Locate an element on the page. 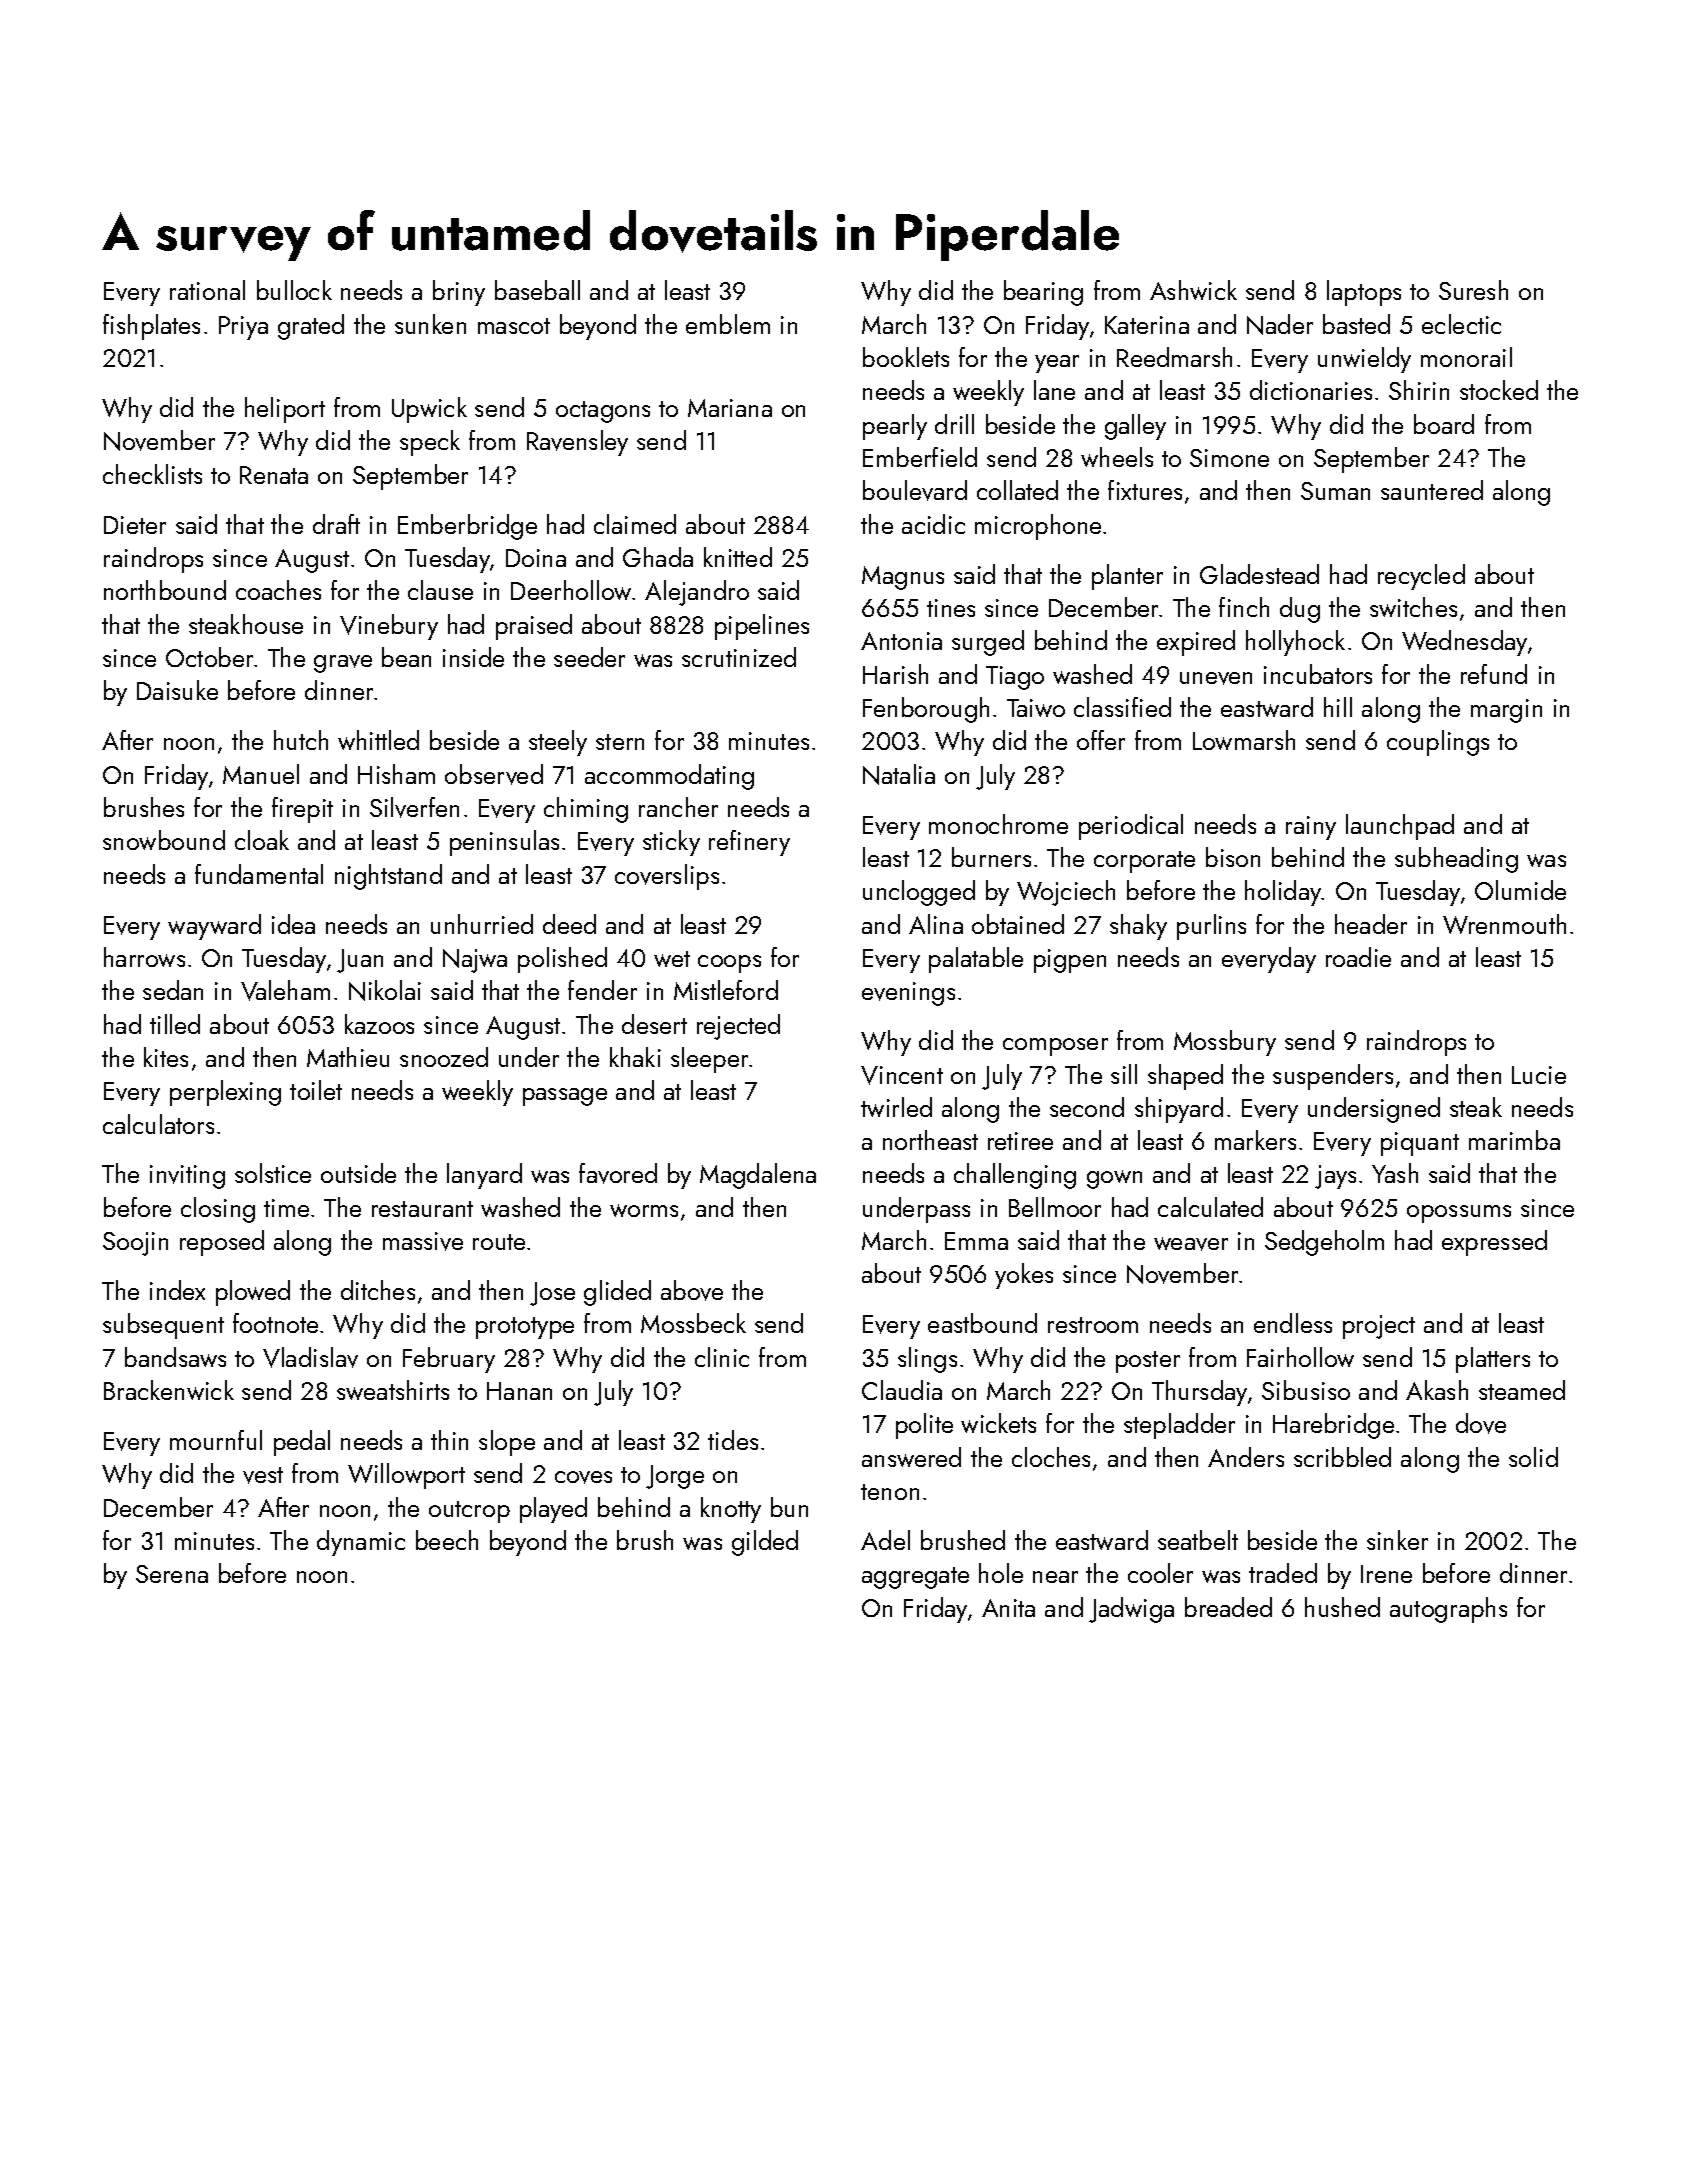 The image size is (1683, 2178). emblem is located at coordinates (728, 324).
